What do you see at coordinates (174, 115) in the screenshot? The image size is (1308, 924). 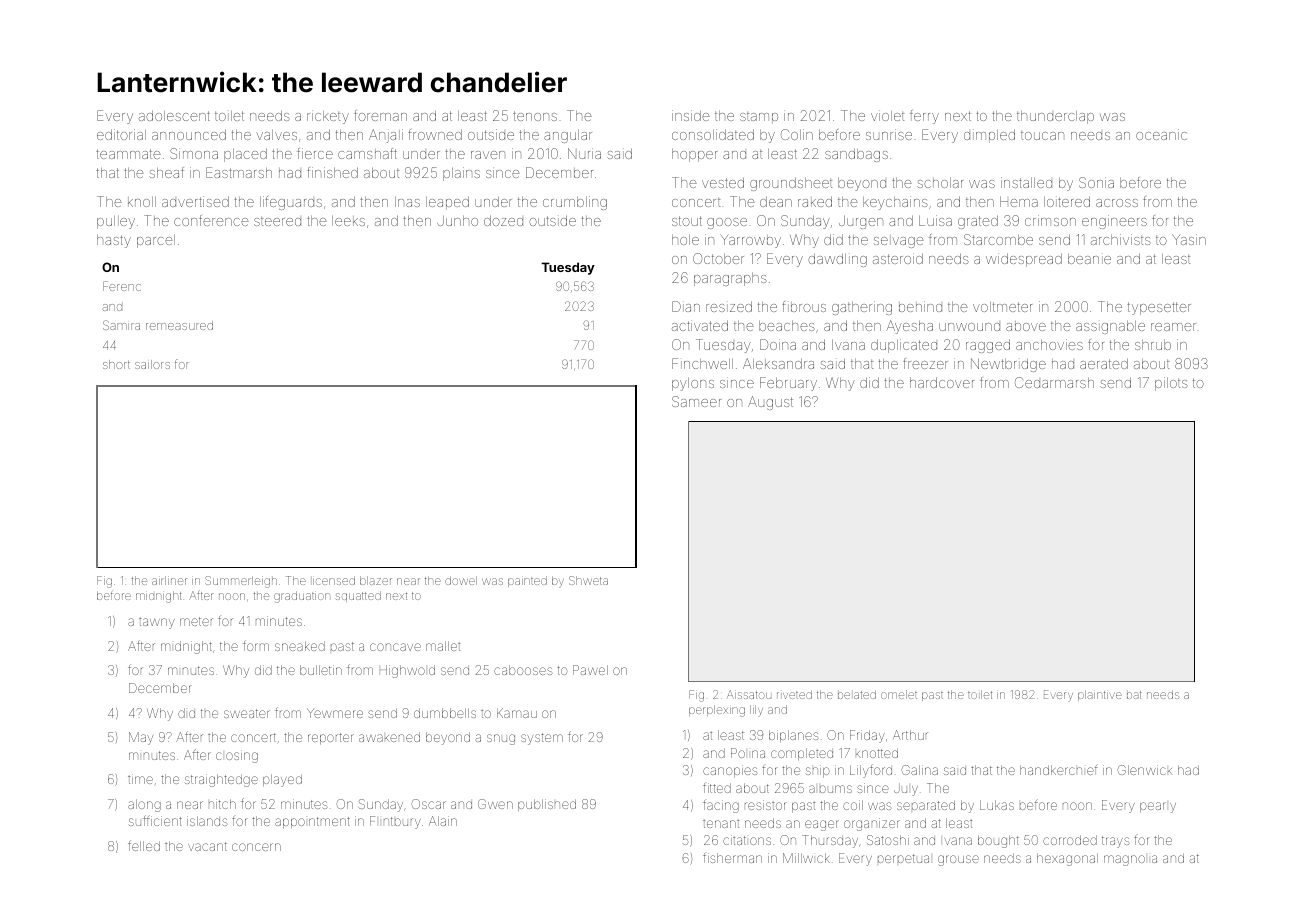 I see `adolescent` at bounding box center [174, 115].
